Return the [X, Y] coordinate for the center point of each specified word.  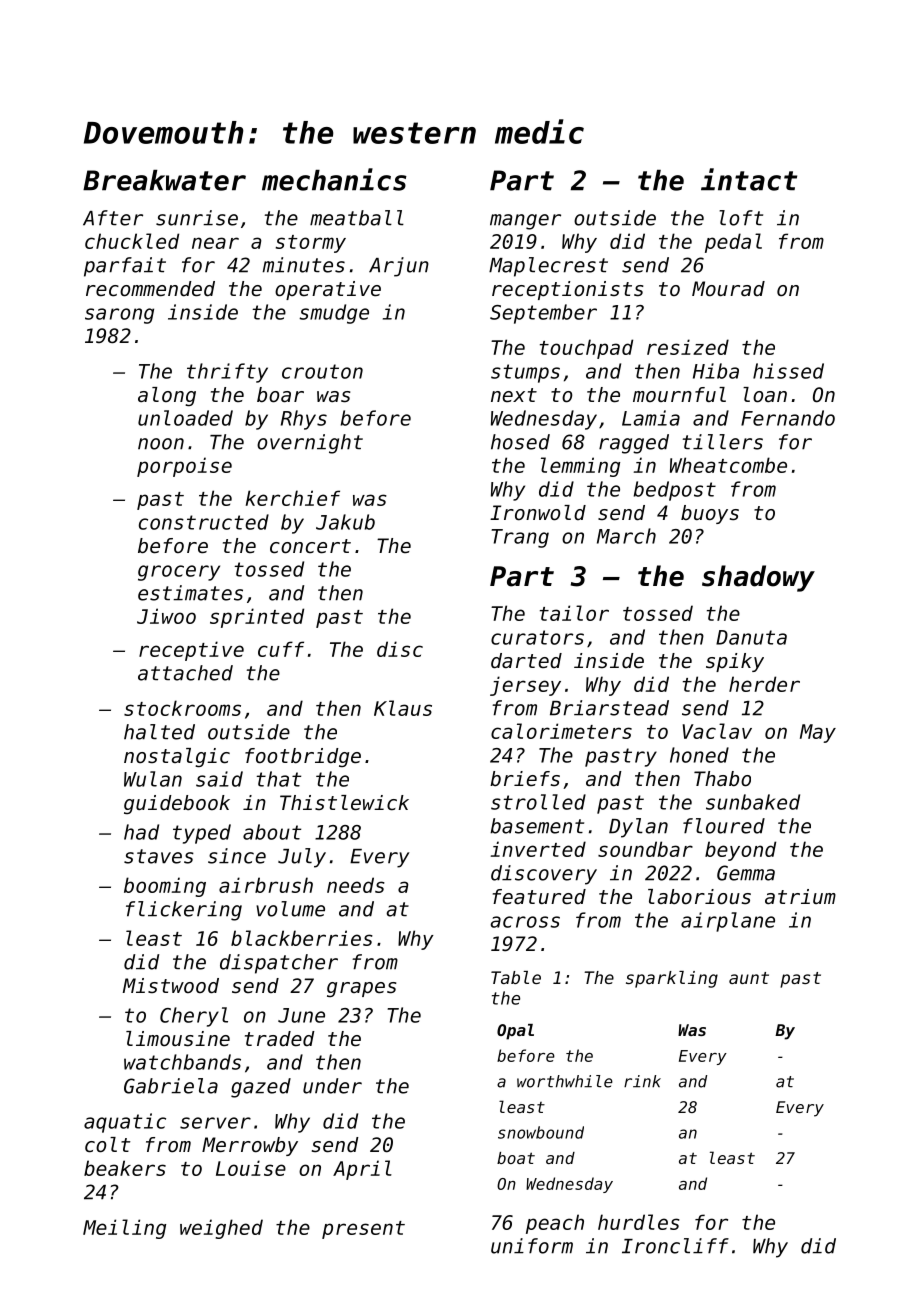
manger [525, 222]
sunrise [197, 218]
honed [699, 755]
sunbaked [753, 802]
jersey [525, 686]
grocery [179, 573]
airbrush [266, 885]
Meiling [124, 1229]
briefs [525, 779]
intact [749, 179]
